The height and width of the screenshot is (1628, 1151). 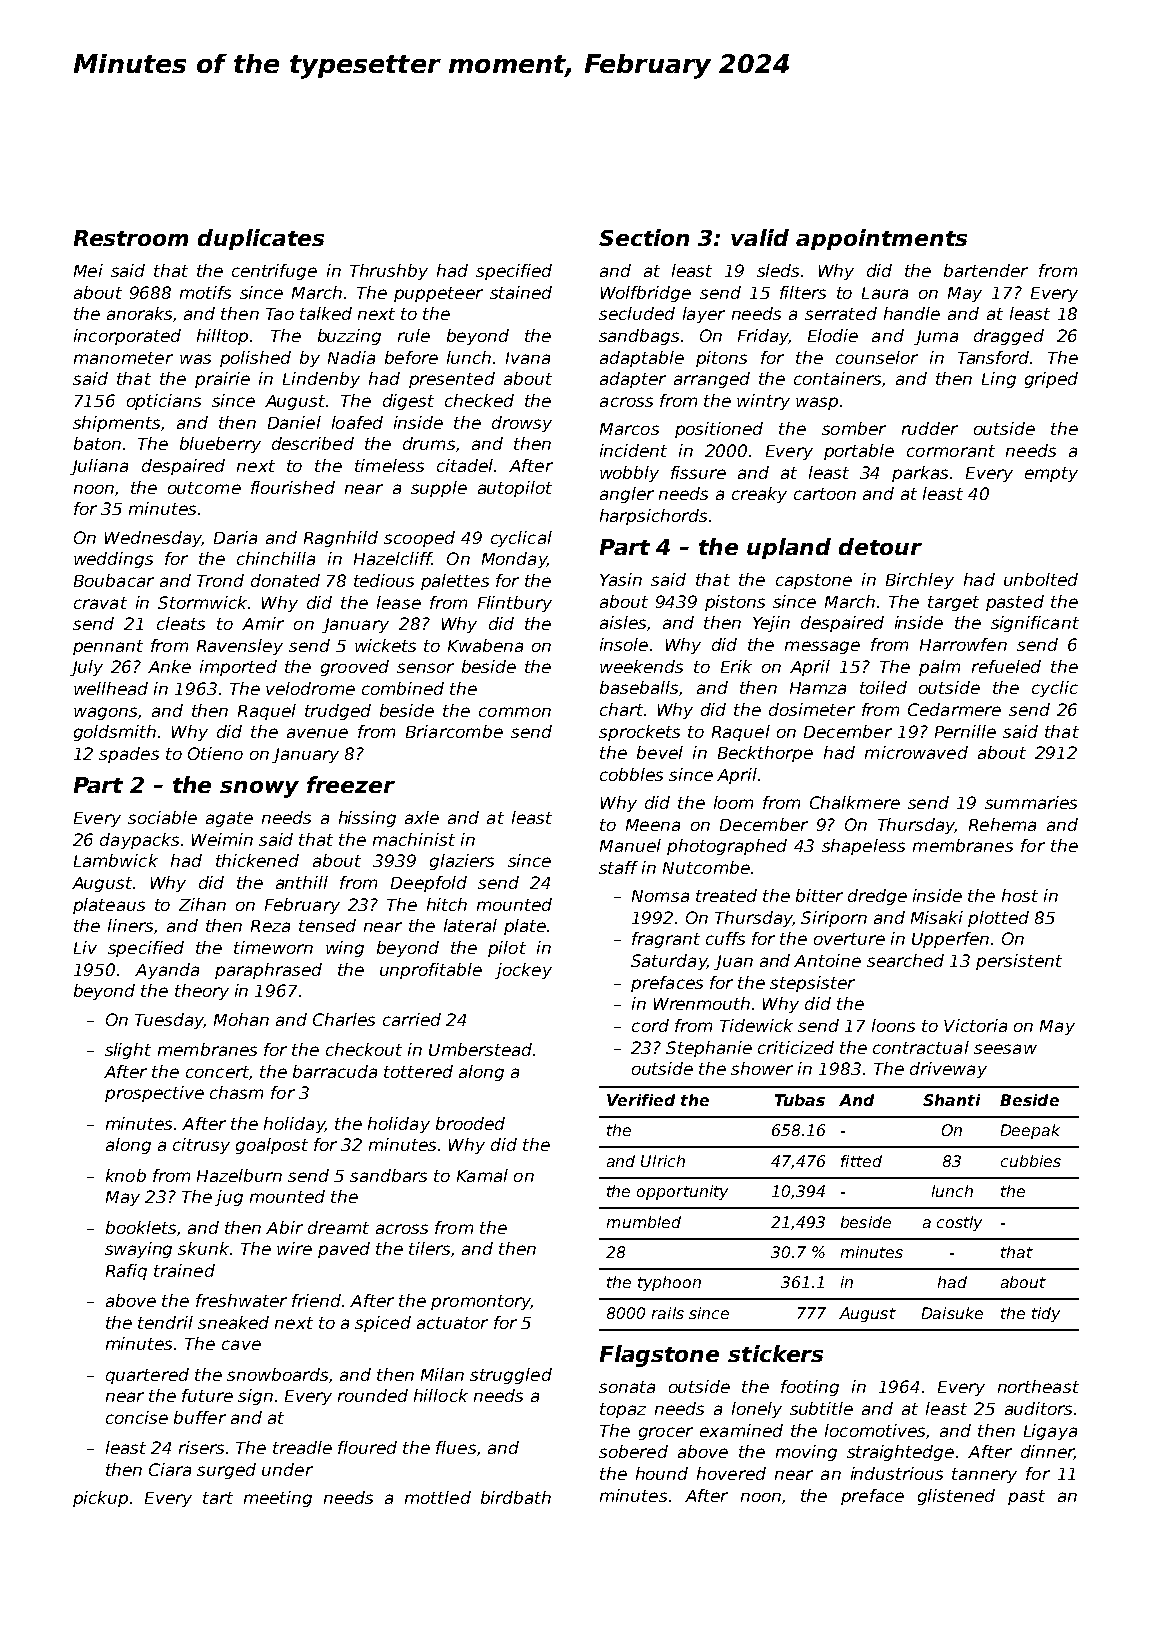 What do you see at coordinates (834, 919) in the screenshot?
I see `Siriporn` at bounding box center [834, 919].
